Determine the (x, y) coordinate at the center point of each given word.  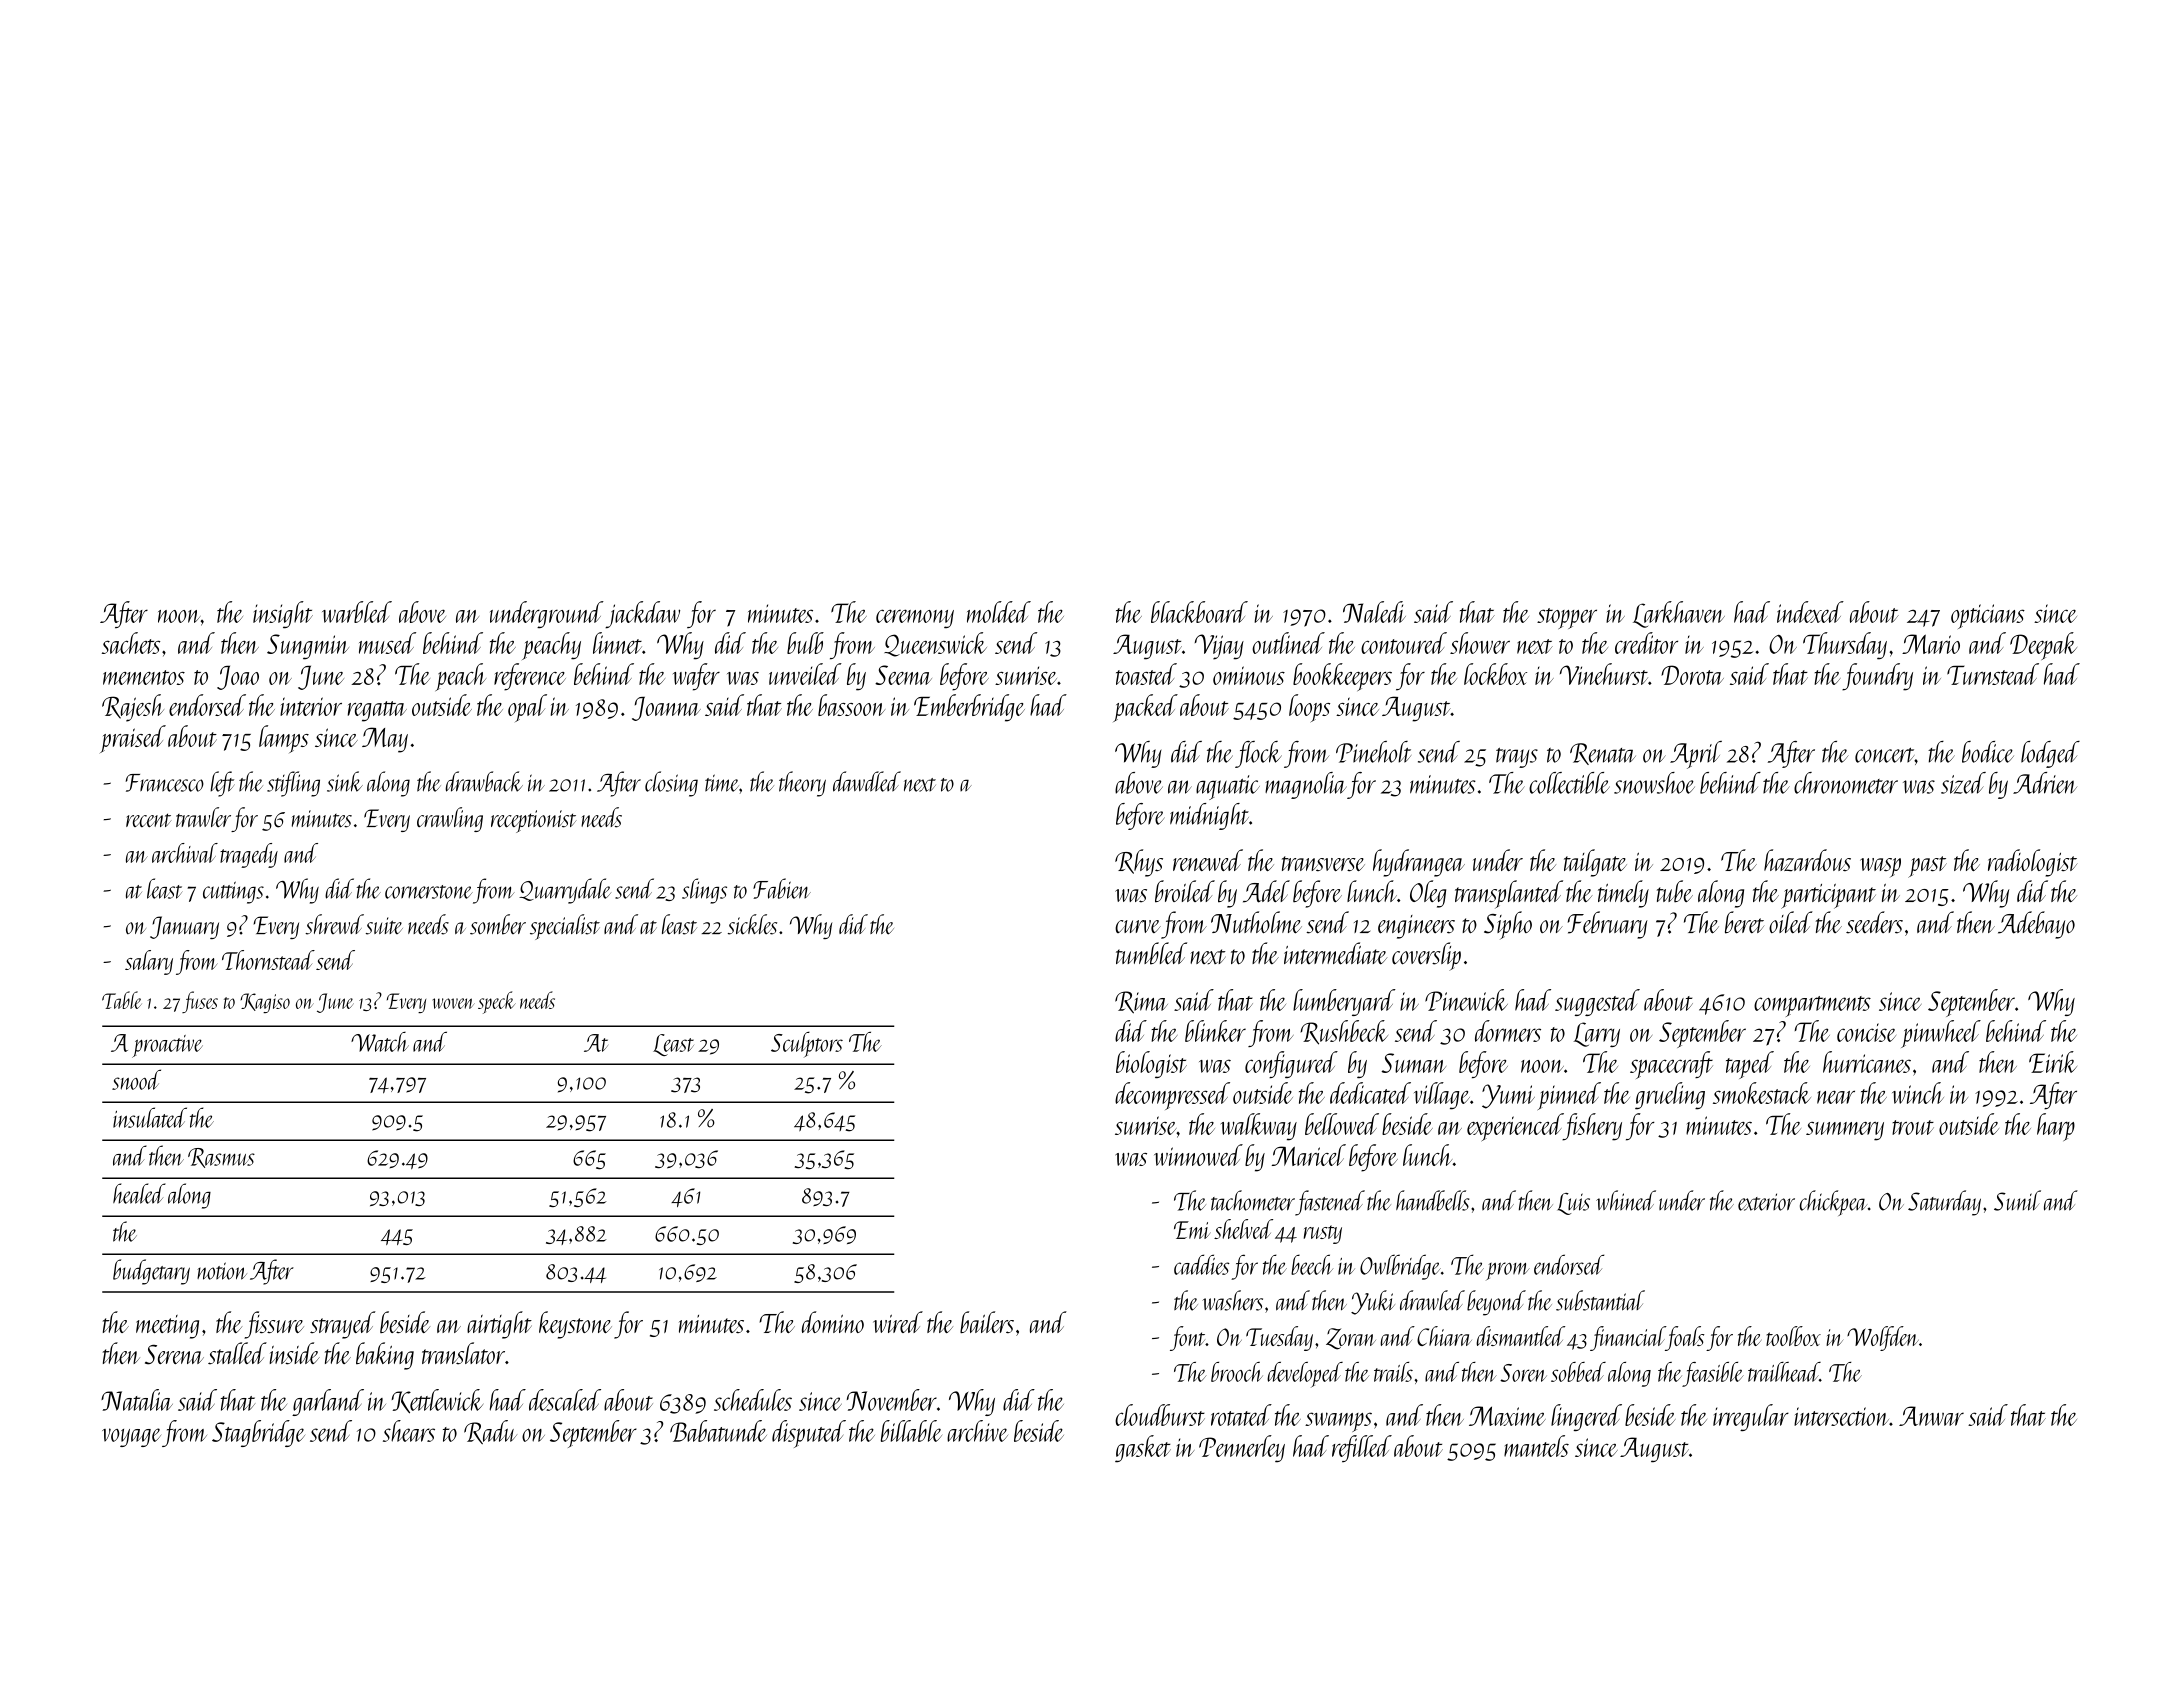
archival (185, 853)
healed (139, 1193)
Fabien (782, 888)
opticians (1988, 616)
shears (409, 1431)
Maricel (1309, 1155)
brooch (1237, 1372)
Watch (380, 1042)
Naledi (1374, 612)
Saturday (1944, 1203)
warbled (357, 612)
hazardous (1807, 860)
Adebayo (2036, 925)
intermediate (1335, 953)
